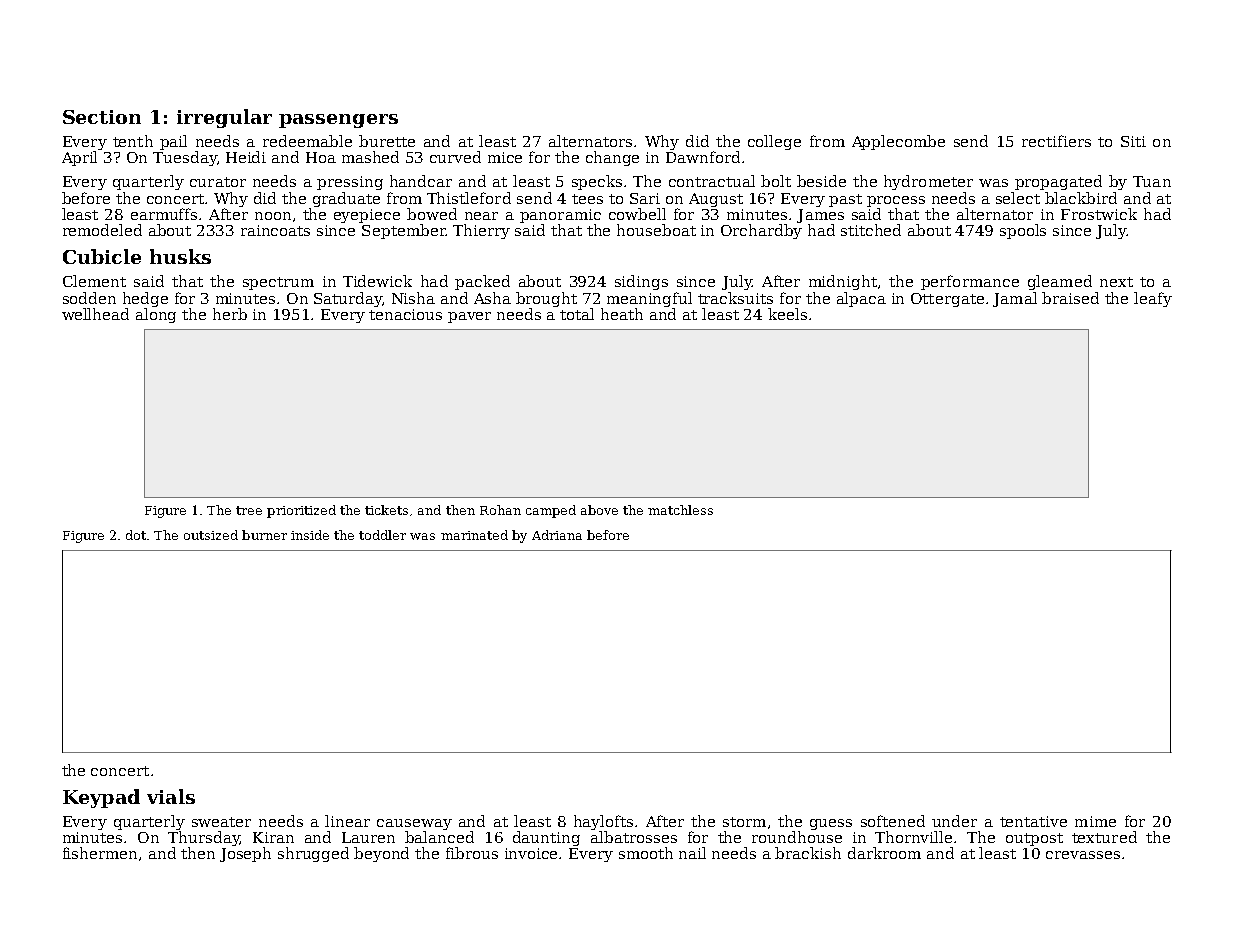 The image size is (1233, 952). I want to click on wellhead, so click(95, 314).
